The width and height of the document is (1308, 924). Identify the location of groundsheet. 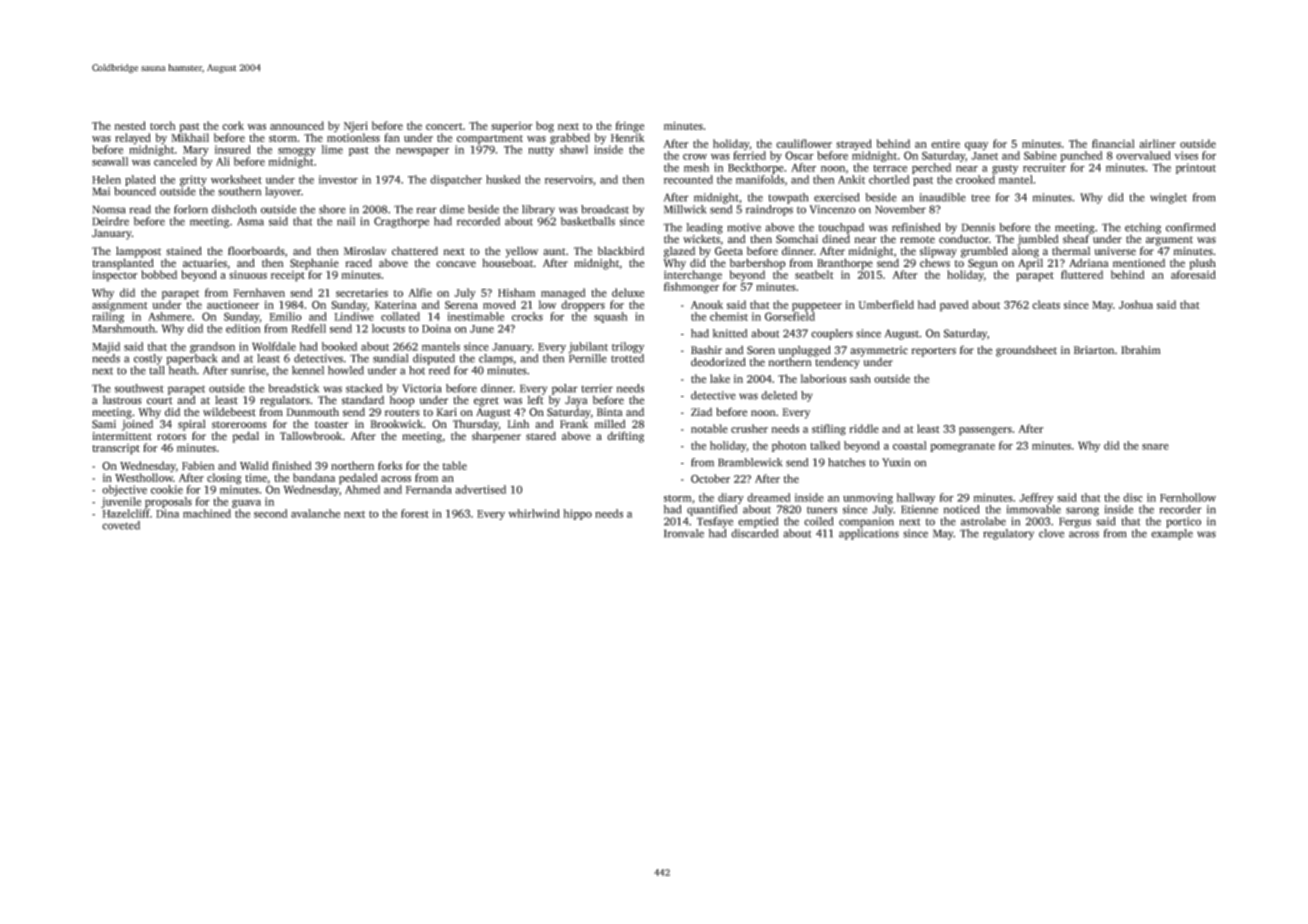
(1026, 351).
